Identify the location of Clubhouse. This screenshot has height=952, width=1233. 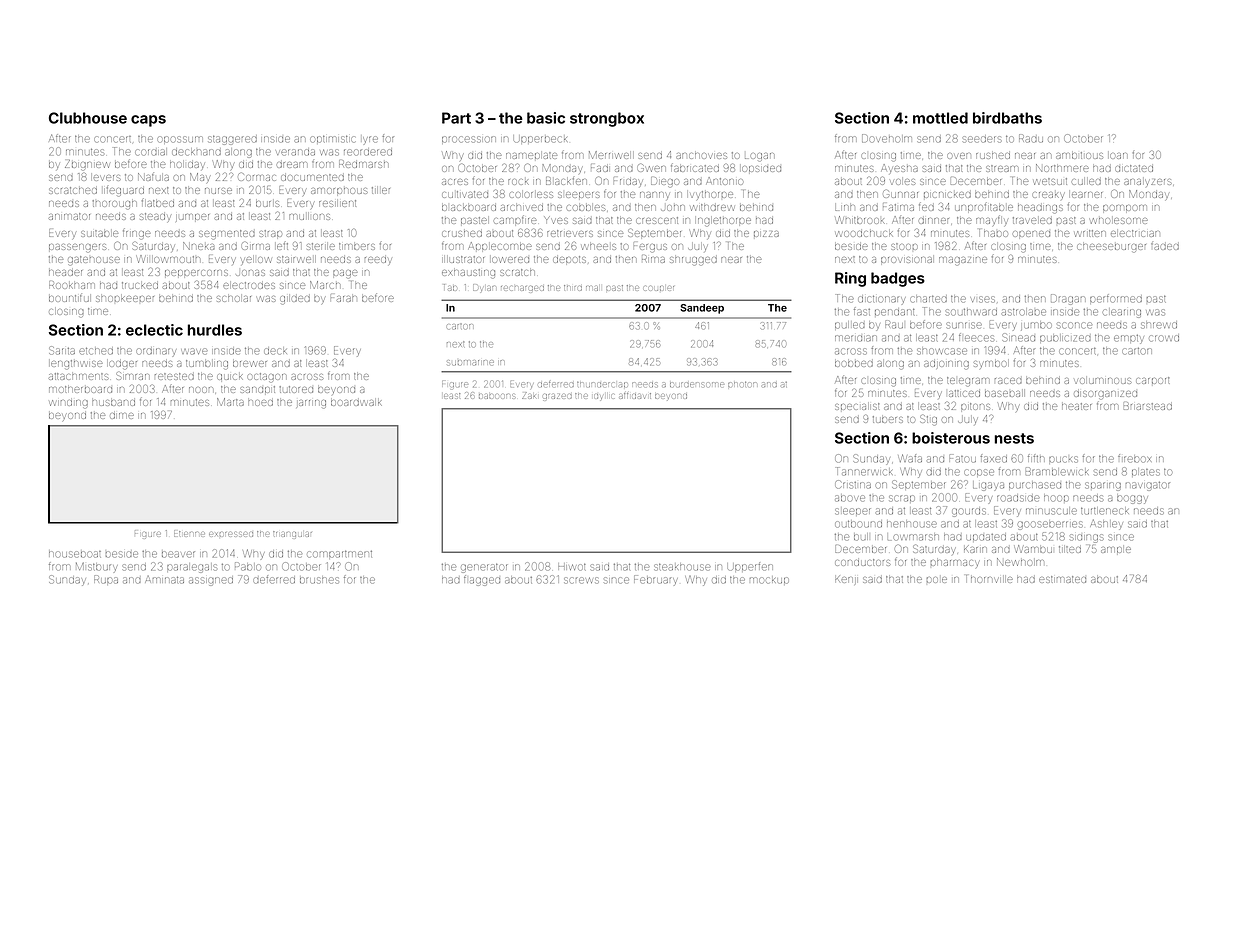
(88, 118).
